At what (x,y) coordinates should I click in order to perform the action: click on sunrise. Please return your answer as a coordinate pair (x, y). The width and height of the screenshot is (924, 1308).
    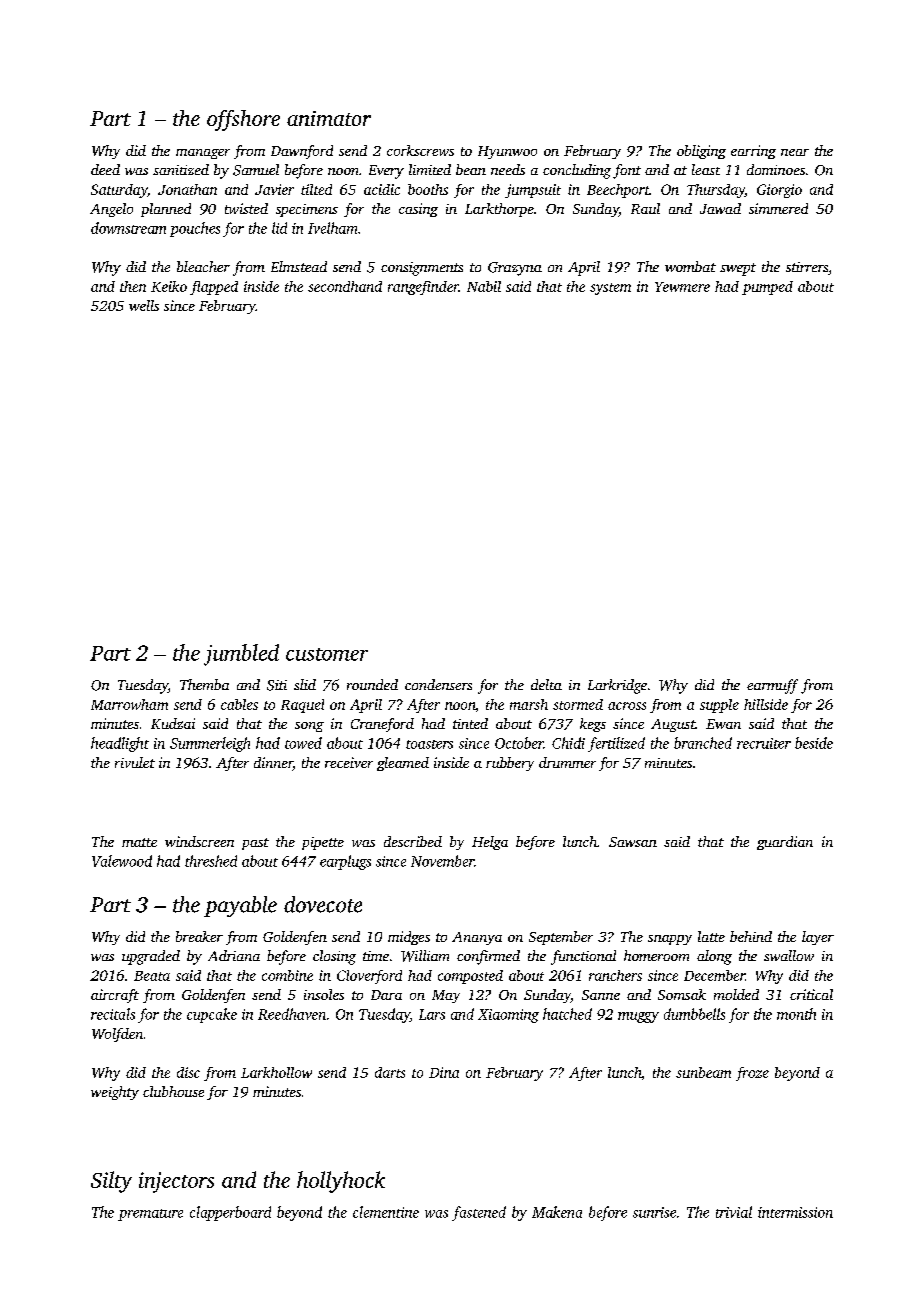
    Looking at the image, I should click on (654, 1212).
